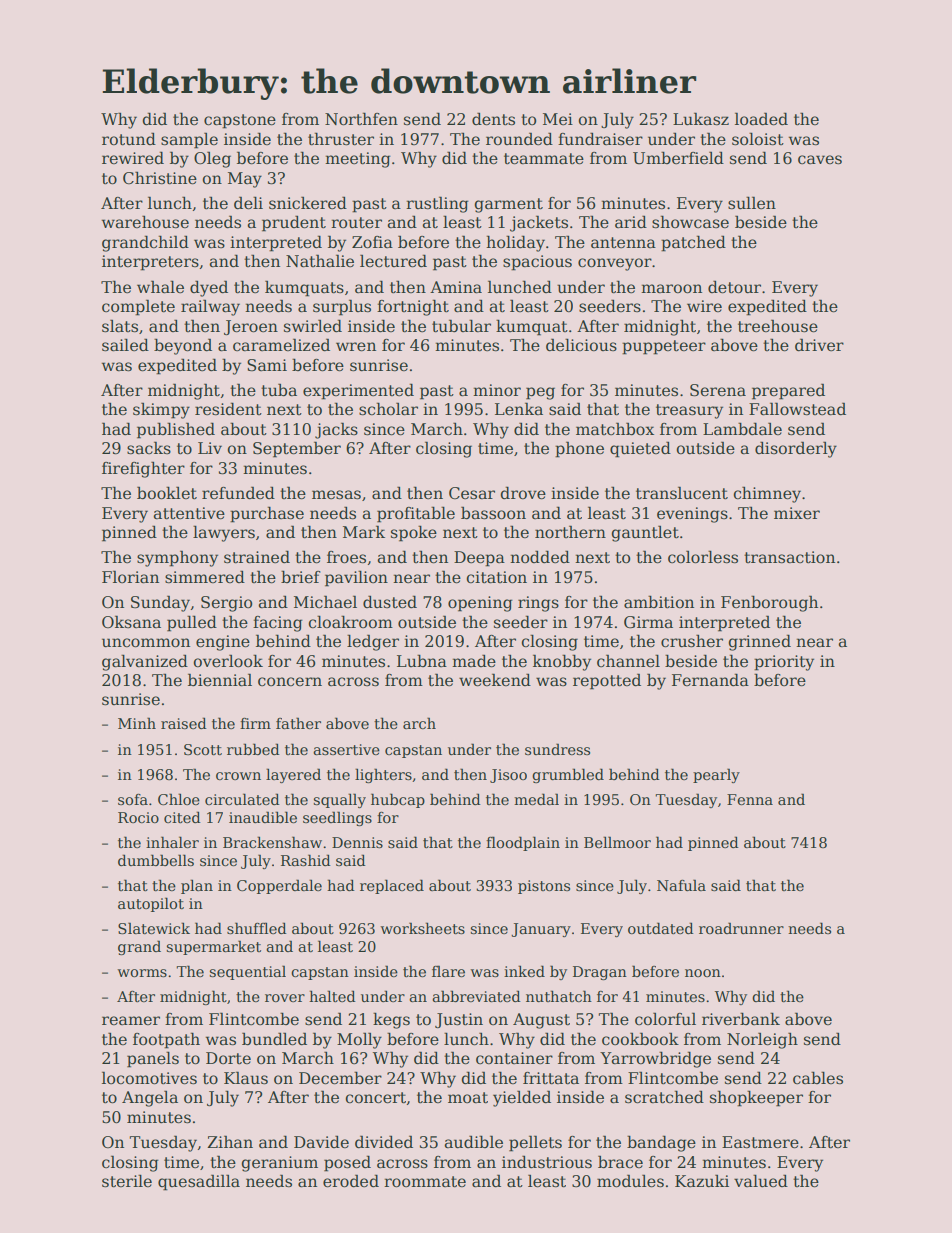  I want to click on quieted, so click(640, 449).
